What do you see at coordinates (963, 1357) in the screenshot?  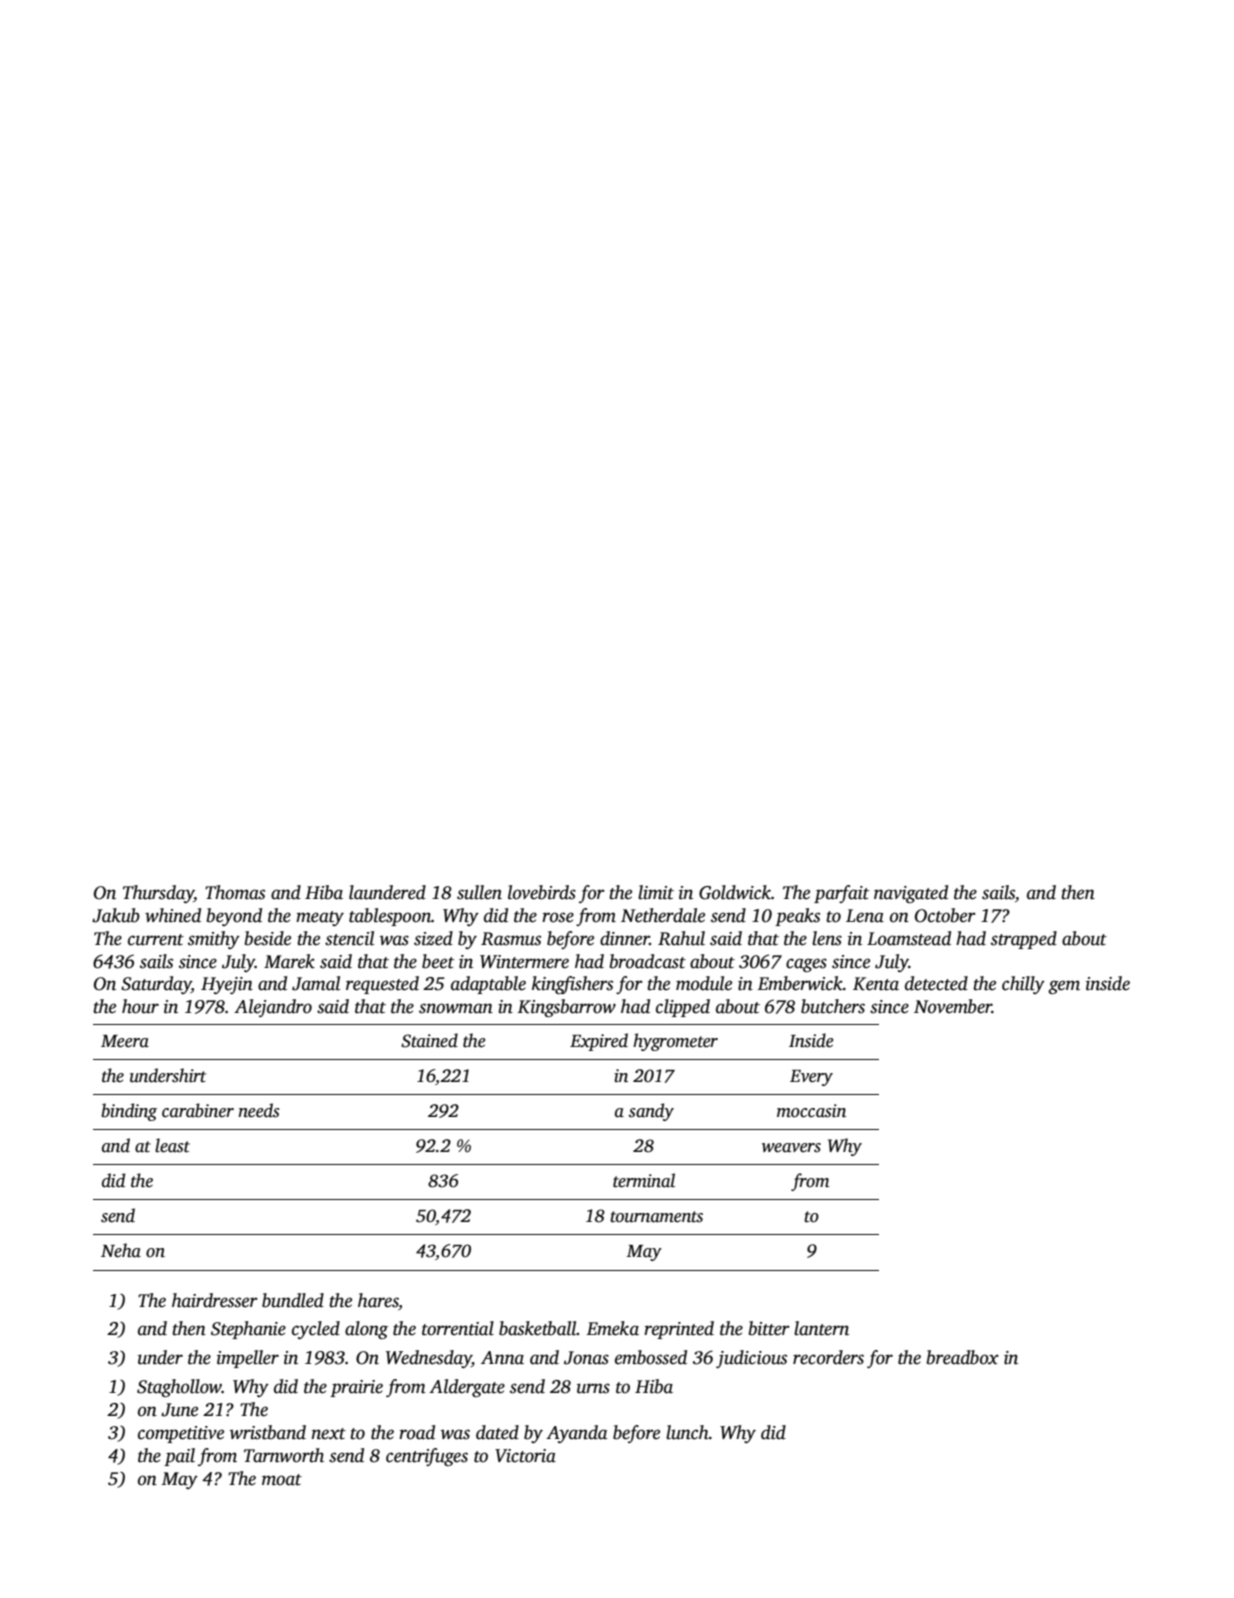 I see `breadbox` at bounding box center [963, 1357].
